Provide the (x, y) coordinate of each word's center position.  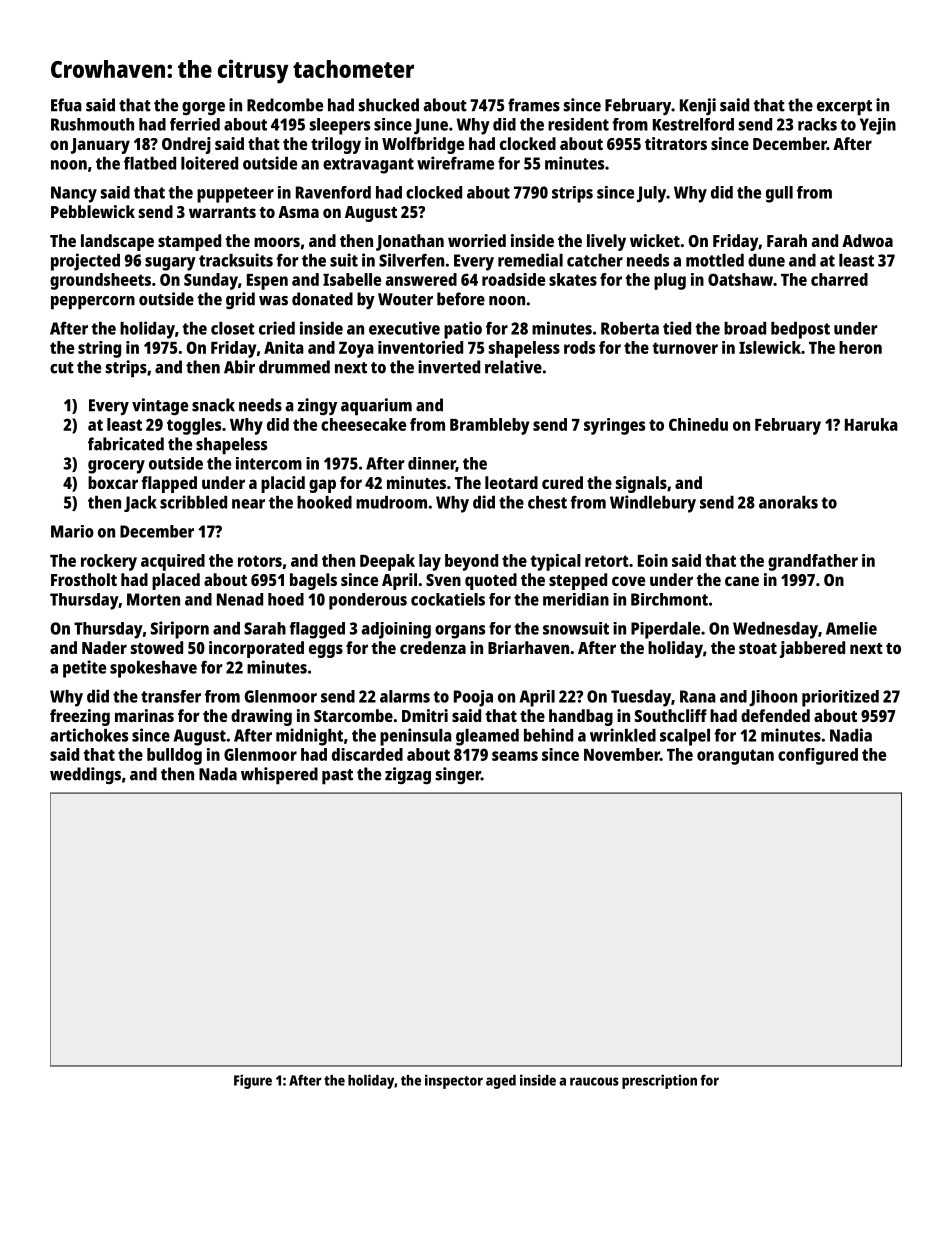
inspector (454, 1081)
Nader (104, 647)
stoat (758, 648)
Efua (66, 105)
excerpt (844, 108)
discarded (367, 754)
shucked (389, 105)
